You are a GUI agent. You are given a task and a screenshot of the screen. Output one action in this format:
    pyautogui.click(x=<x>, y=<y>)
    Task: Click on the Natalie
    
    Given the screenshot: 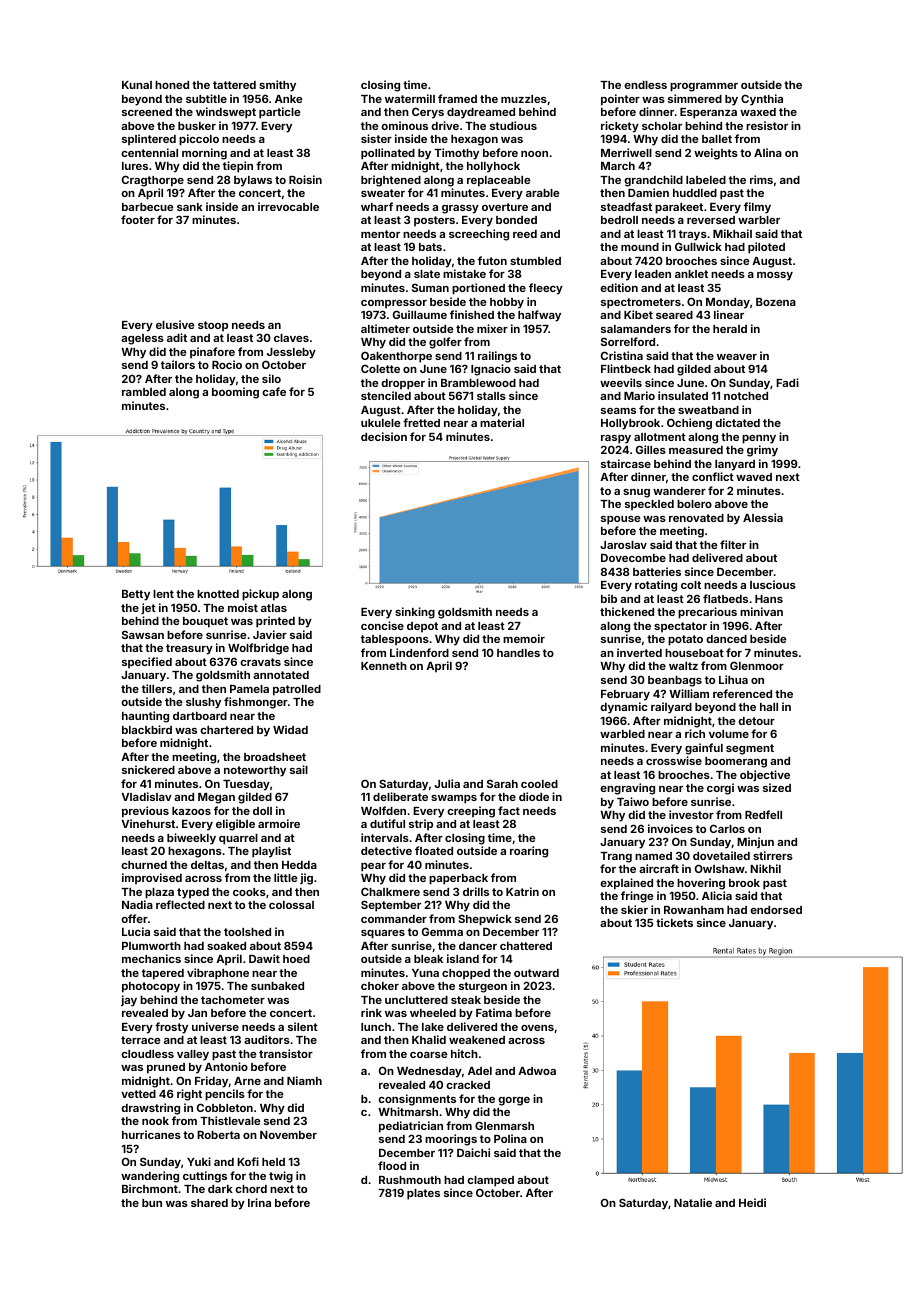 What is the action you would take?
    pyautogui.click(x=693, y=1202)
